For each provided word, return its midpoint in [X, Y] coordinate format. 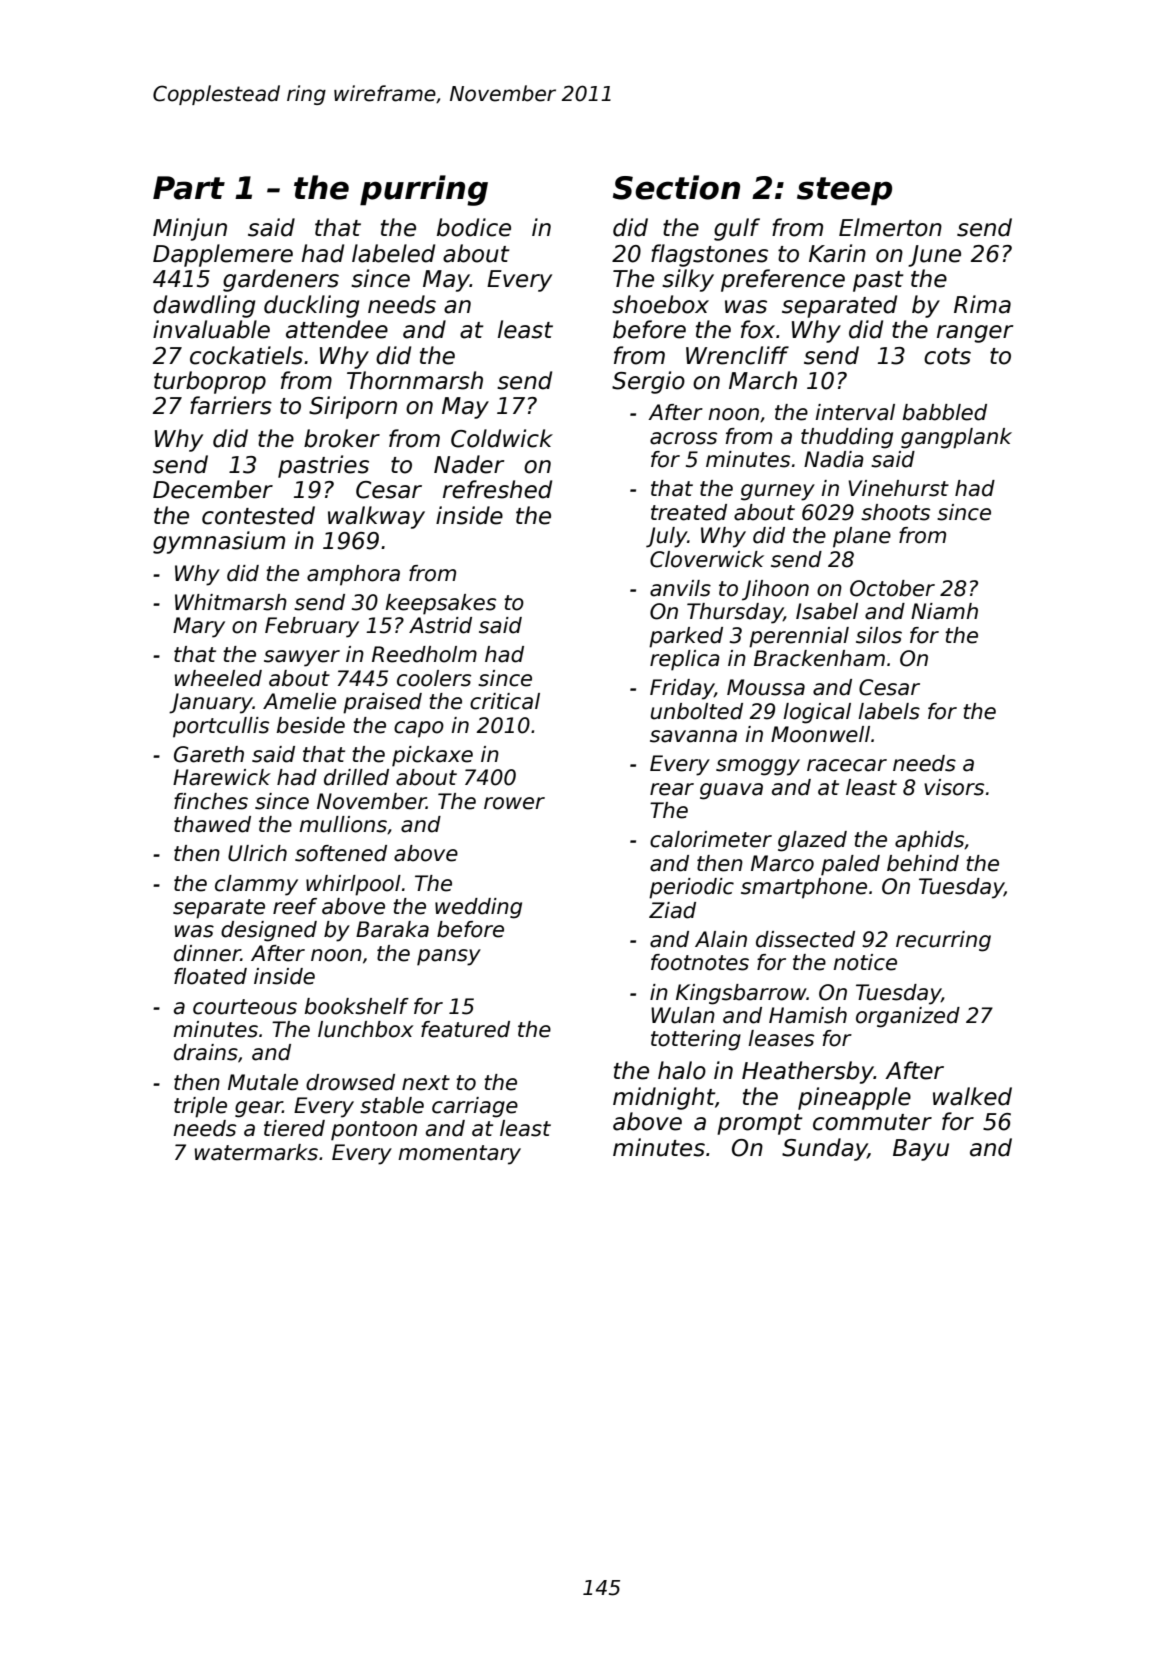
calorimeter [711, 839]
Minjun [190, 229]
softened [341, 853]
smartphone [804, 888]
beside [311, 725]
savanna [693, 736]
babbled [945, 412]
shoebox [660, 304]
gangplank [956, 438]
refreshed [497, 489]
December [213, 489]
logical [817, 713]
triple [200, 1107]
